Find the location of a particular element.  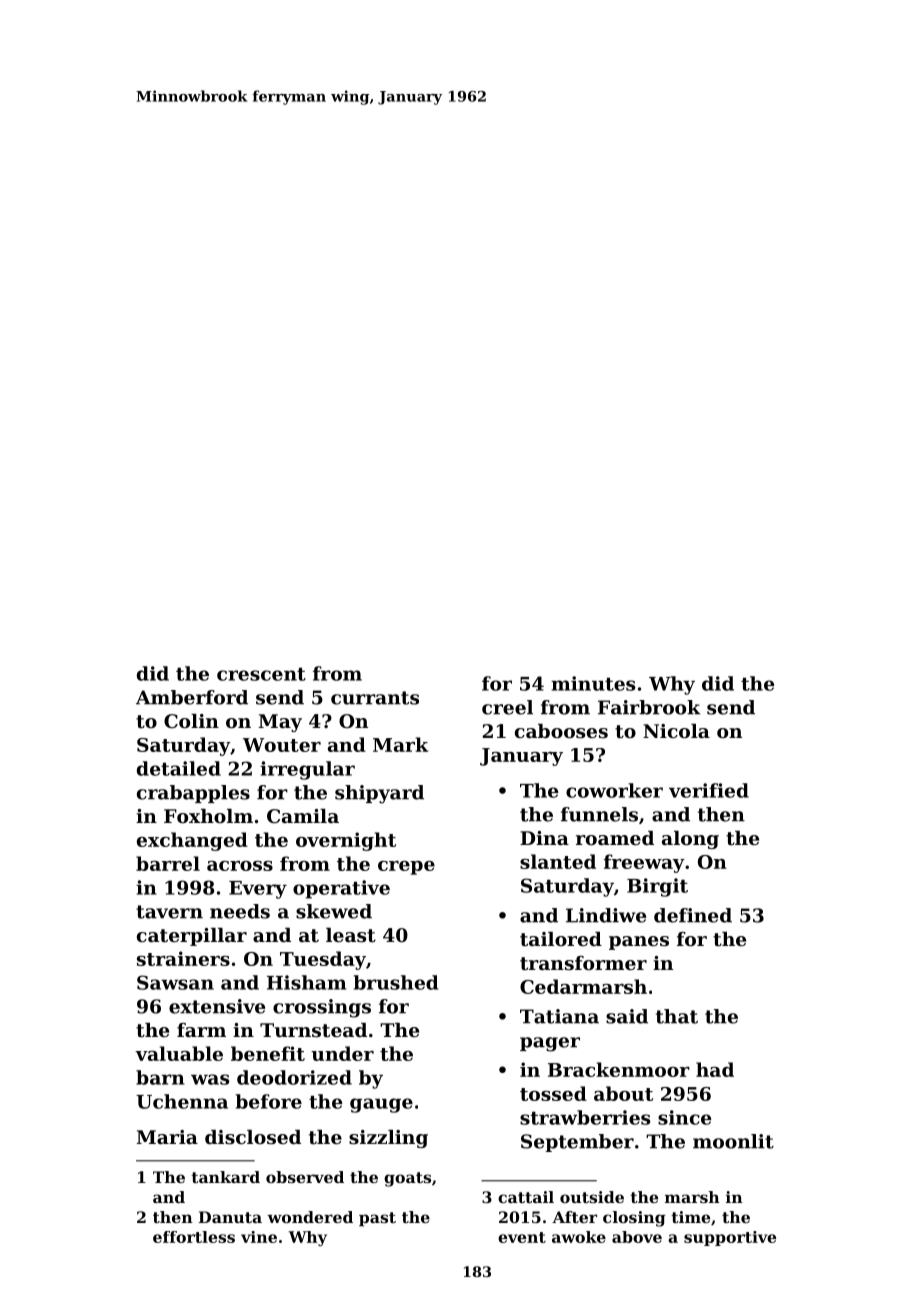

Dina is located at coordinates (544, 838).
